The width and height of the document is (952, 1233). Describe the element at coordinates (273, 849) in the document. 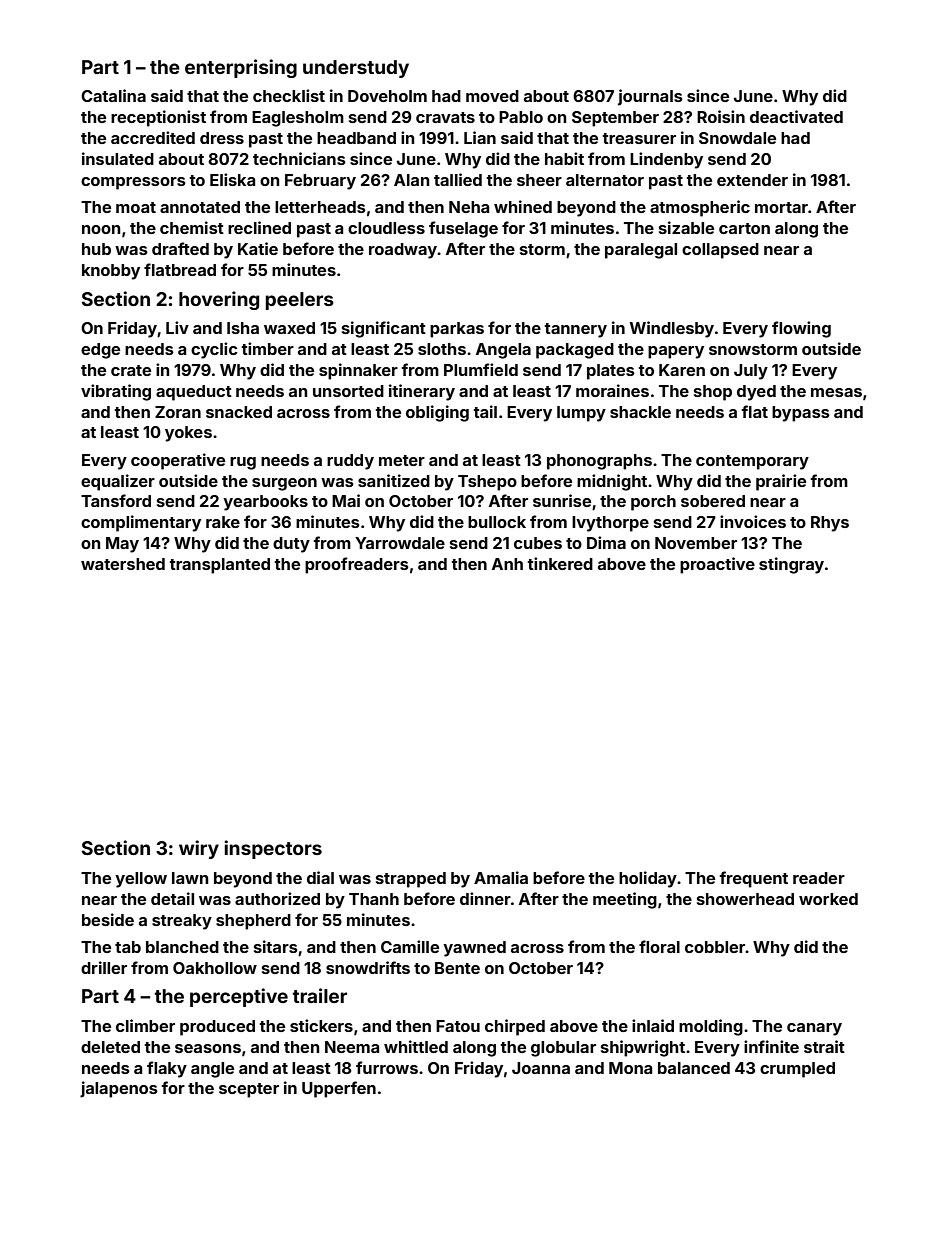

I see `inspectors` at that location.
